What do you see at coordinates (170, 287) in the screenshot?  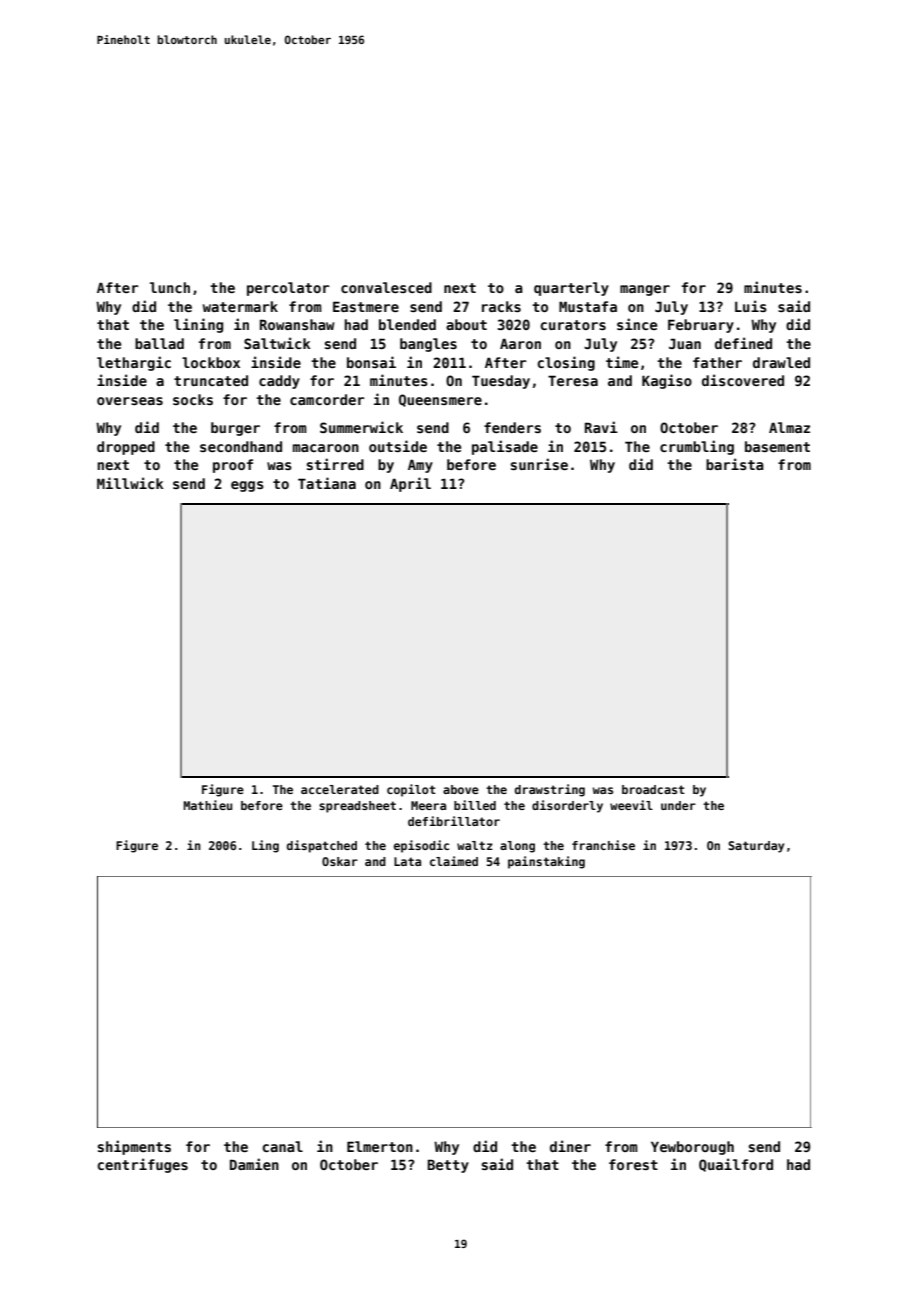 I see `lunch` at bounding box center [170, 287].
